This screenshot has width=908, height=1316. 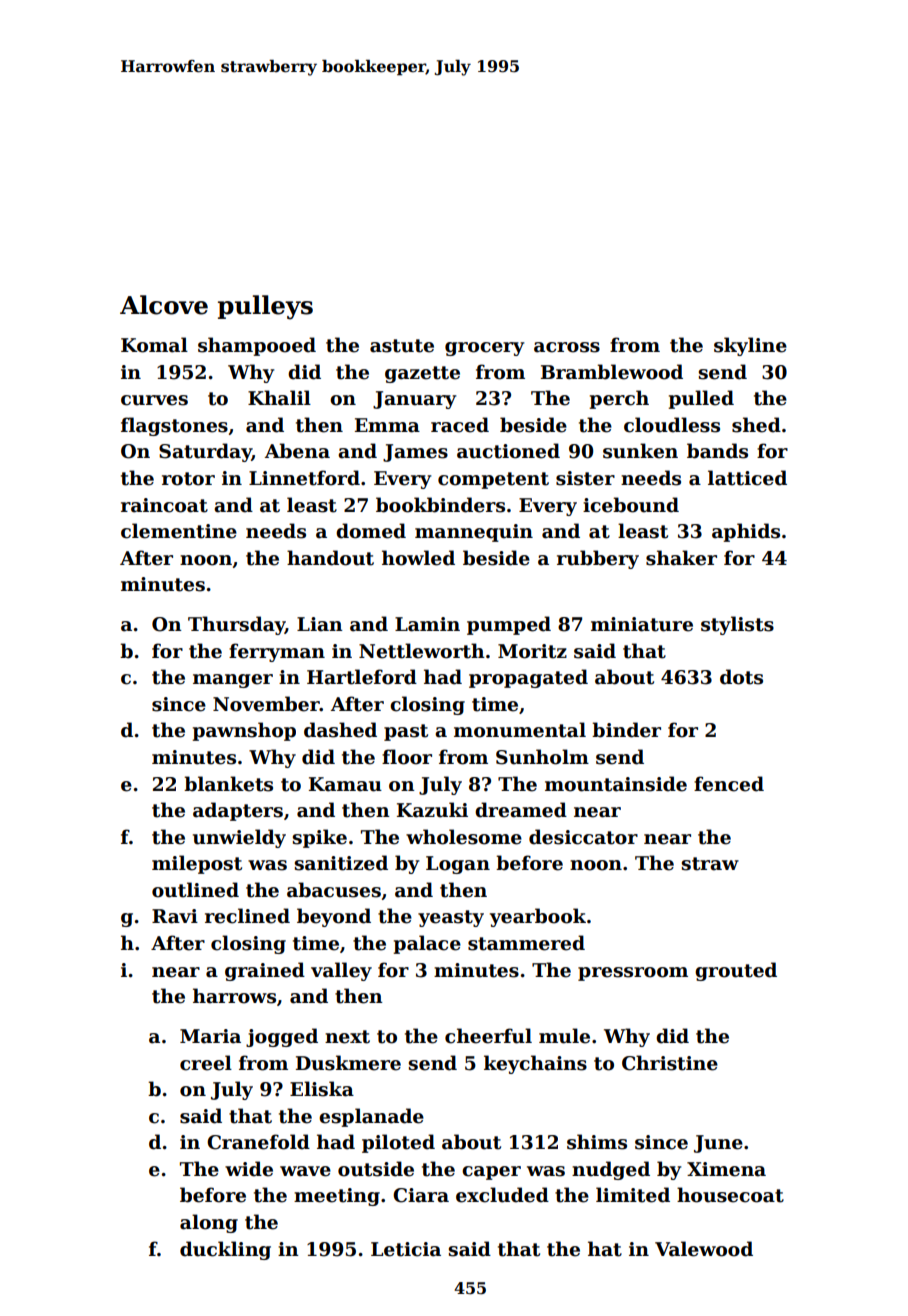 What do you see at coordinates (197, 864) in the screenshot?
I see `milepost` at bounding box center [197, 864].
